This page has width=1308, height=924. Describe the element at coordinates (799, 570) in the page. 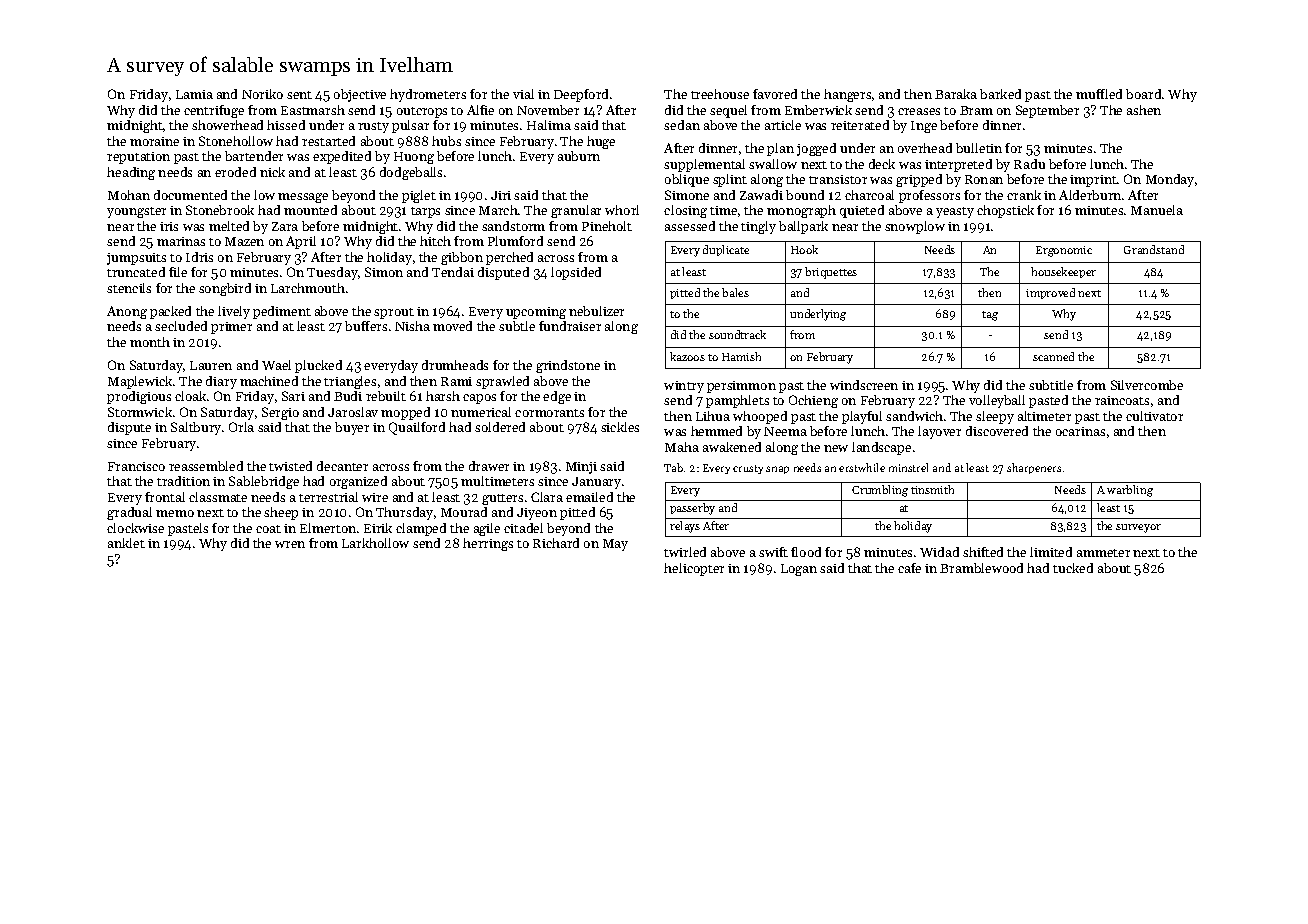

I see `Logan` at that location.
